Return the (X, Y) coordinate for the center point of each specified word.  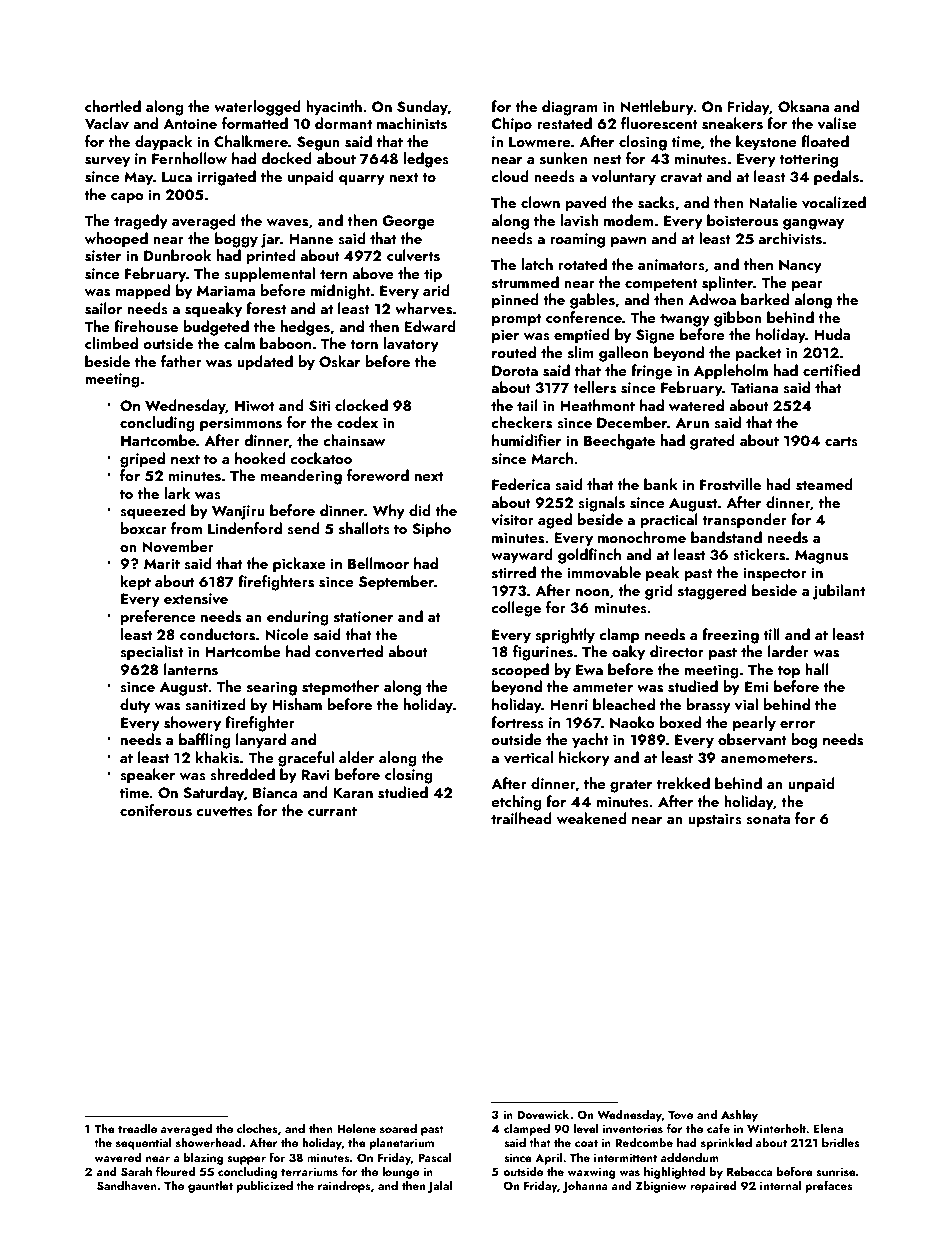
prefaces (828, 1186)
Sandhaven (127, 1186)
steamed (824, 484)
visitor (512, 520)
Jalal (440, 1187)
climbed (111, 343)
